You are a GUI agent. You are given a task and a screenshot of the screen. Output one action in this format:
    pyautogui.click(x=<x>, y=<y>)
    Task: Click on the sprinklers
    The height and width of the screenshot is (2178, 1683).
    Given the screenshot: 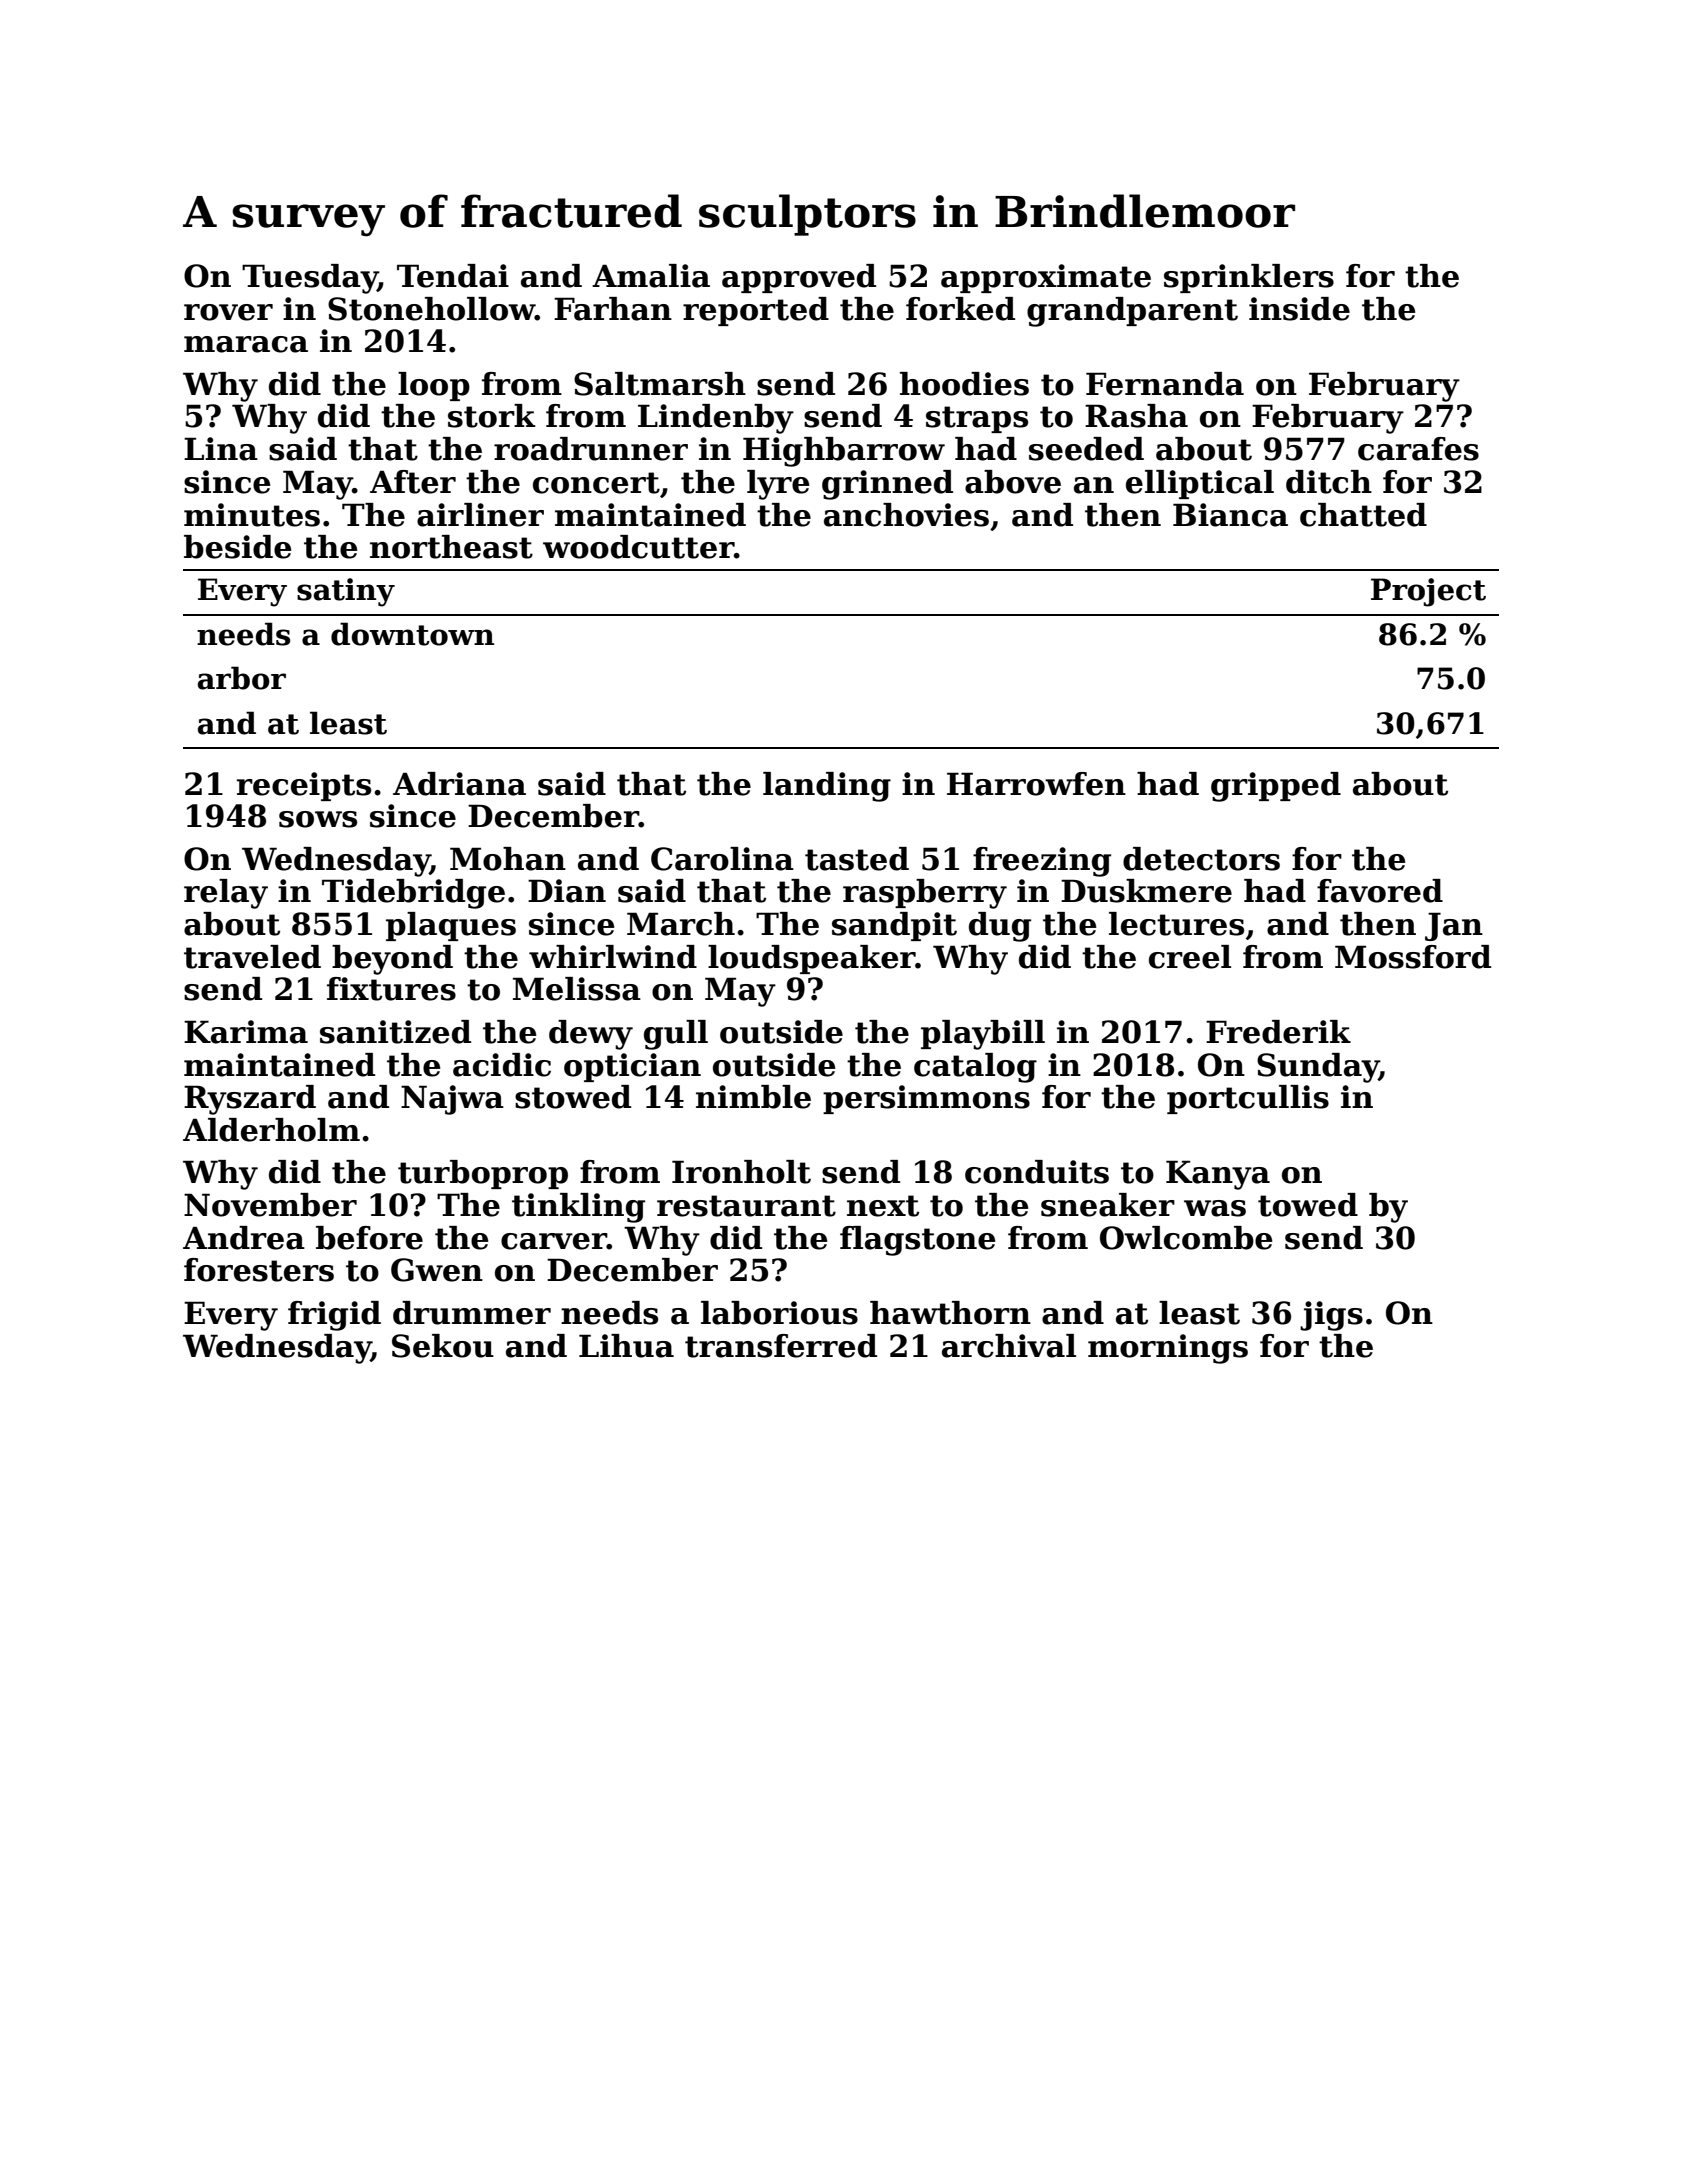 What is the action you would take?
    pyautogui.click(x=1249, y=278)
